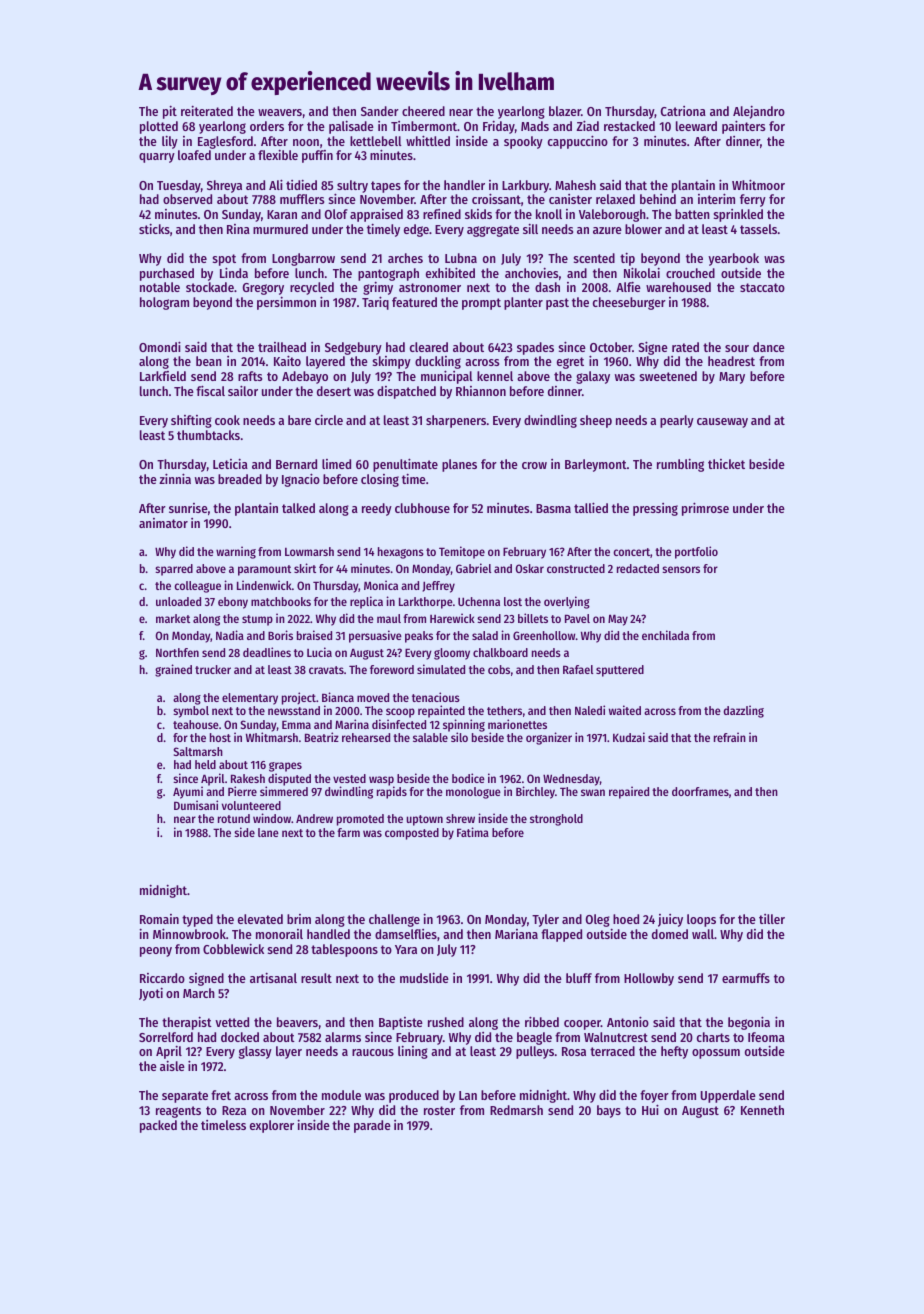 Image resolution: width=924 pixels, height=1314 pixels. I want to click on packed, so click(158, 1126).
